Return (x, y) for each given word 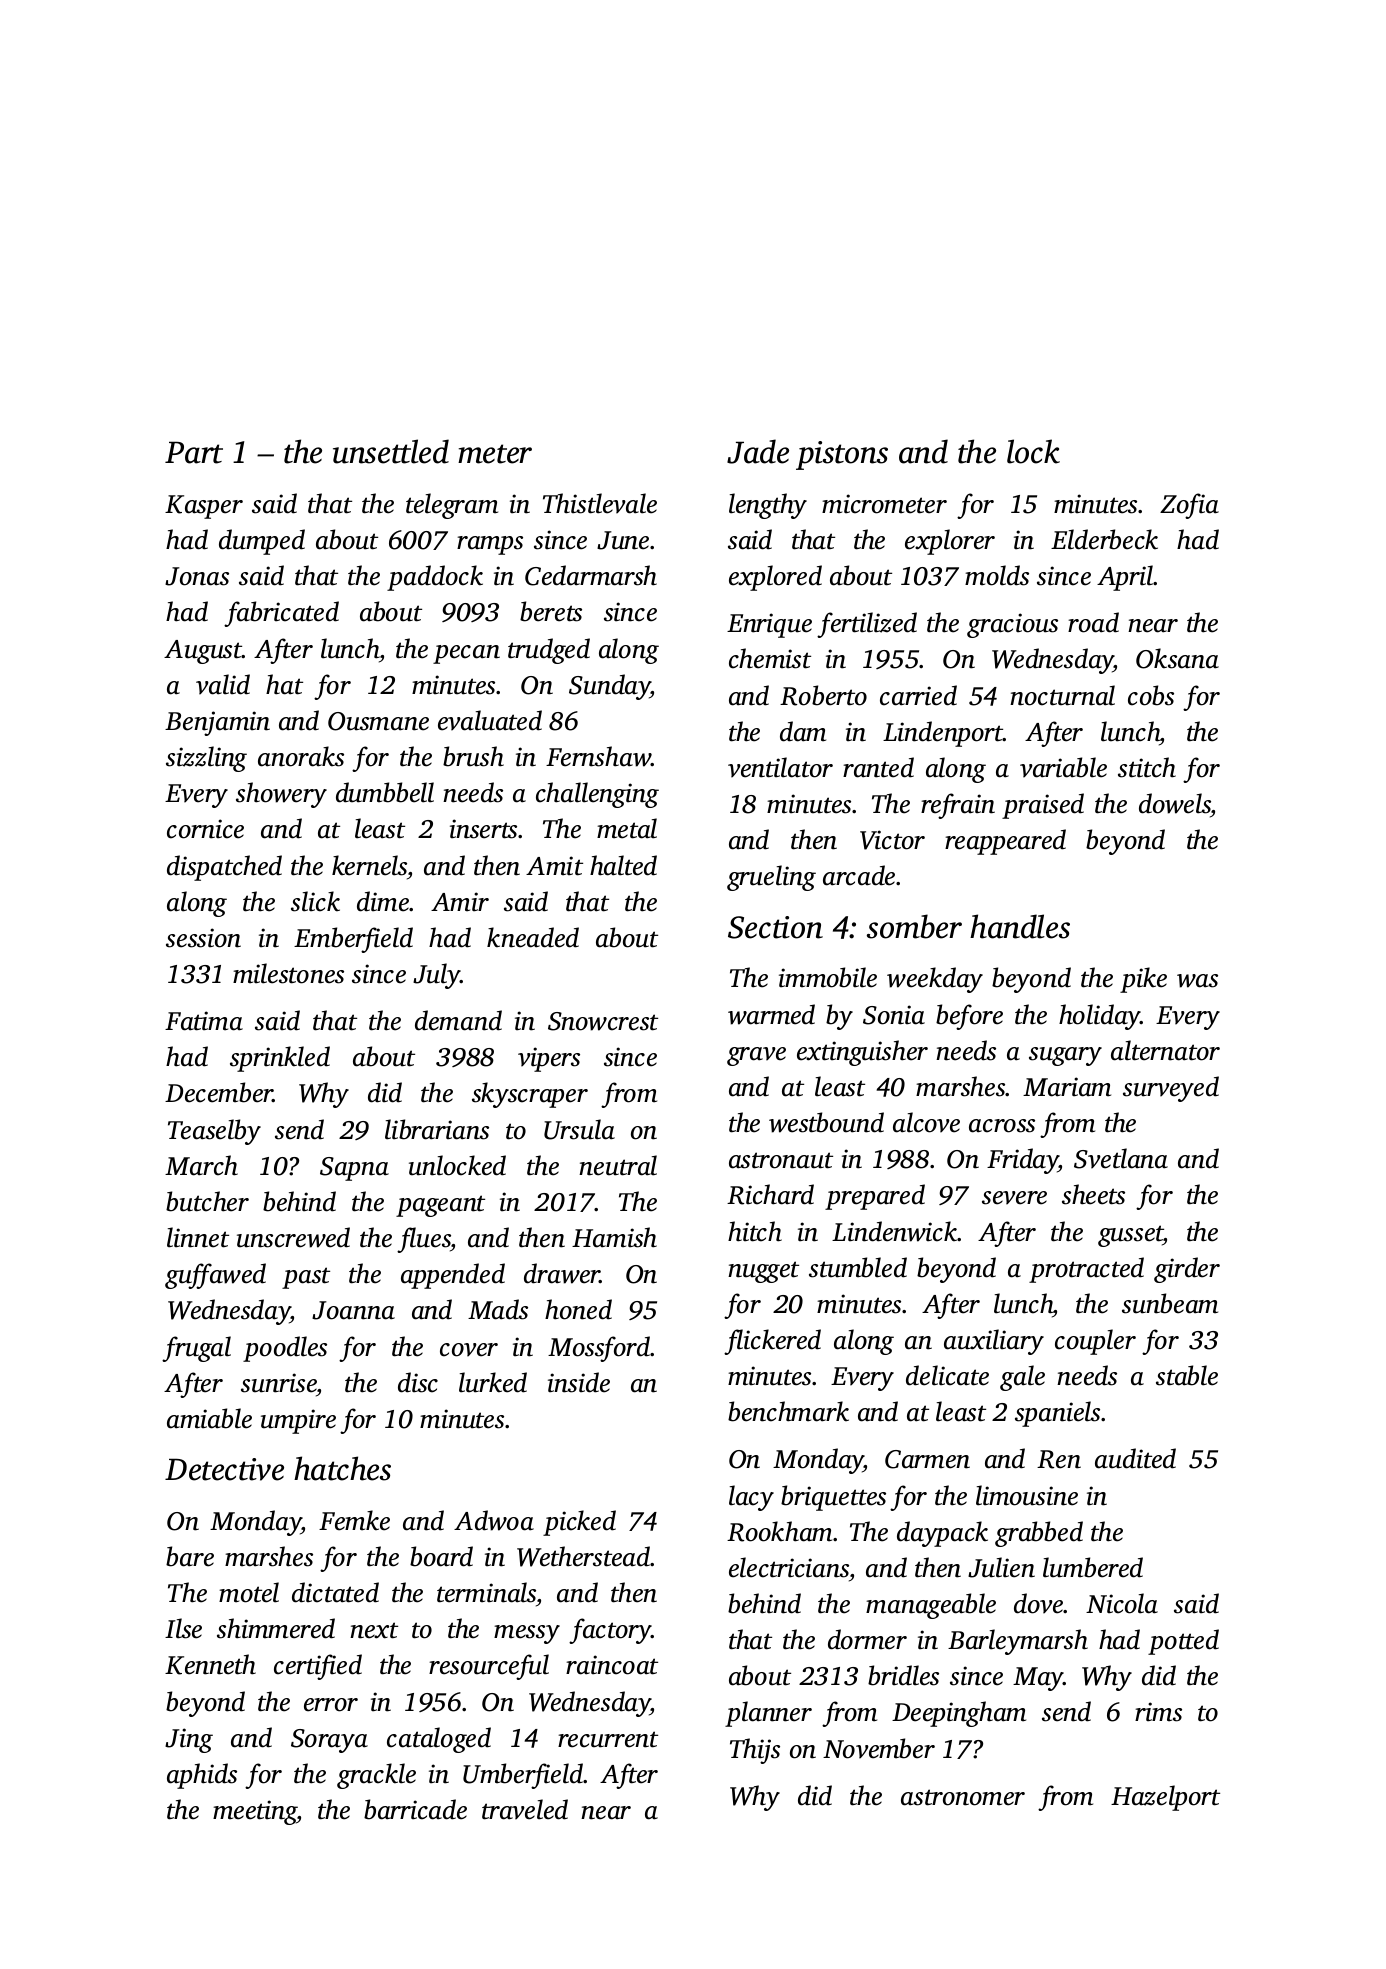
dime (383, 901)
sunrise (279, 1383)
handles (1020, 926)
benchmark (788, 1411)
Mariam (1067, 1087)
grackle (376, 1776)
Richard (770, 1194)
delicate (947, 1375)
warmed (771, 1014)
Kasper (204, 507)
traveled (525, 1809)
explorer (950, 542)
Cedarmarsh (591, 575)
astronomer (963, 1797)
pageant (440, 1206)
